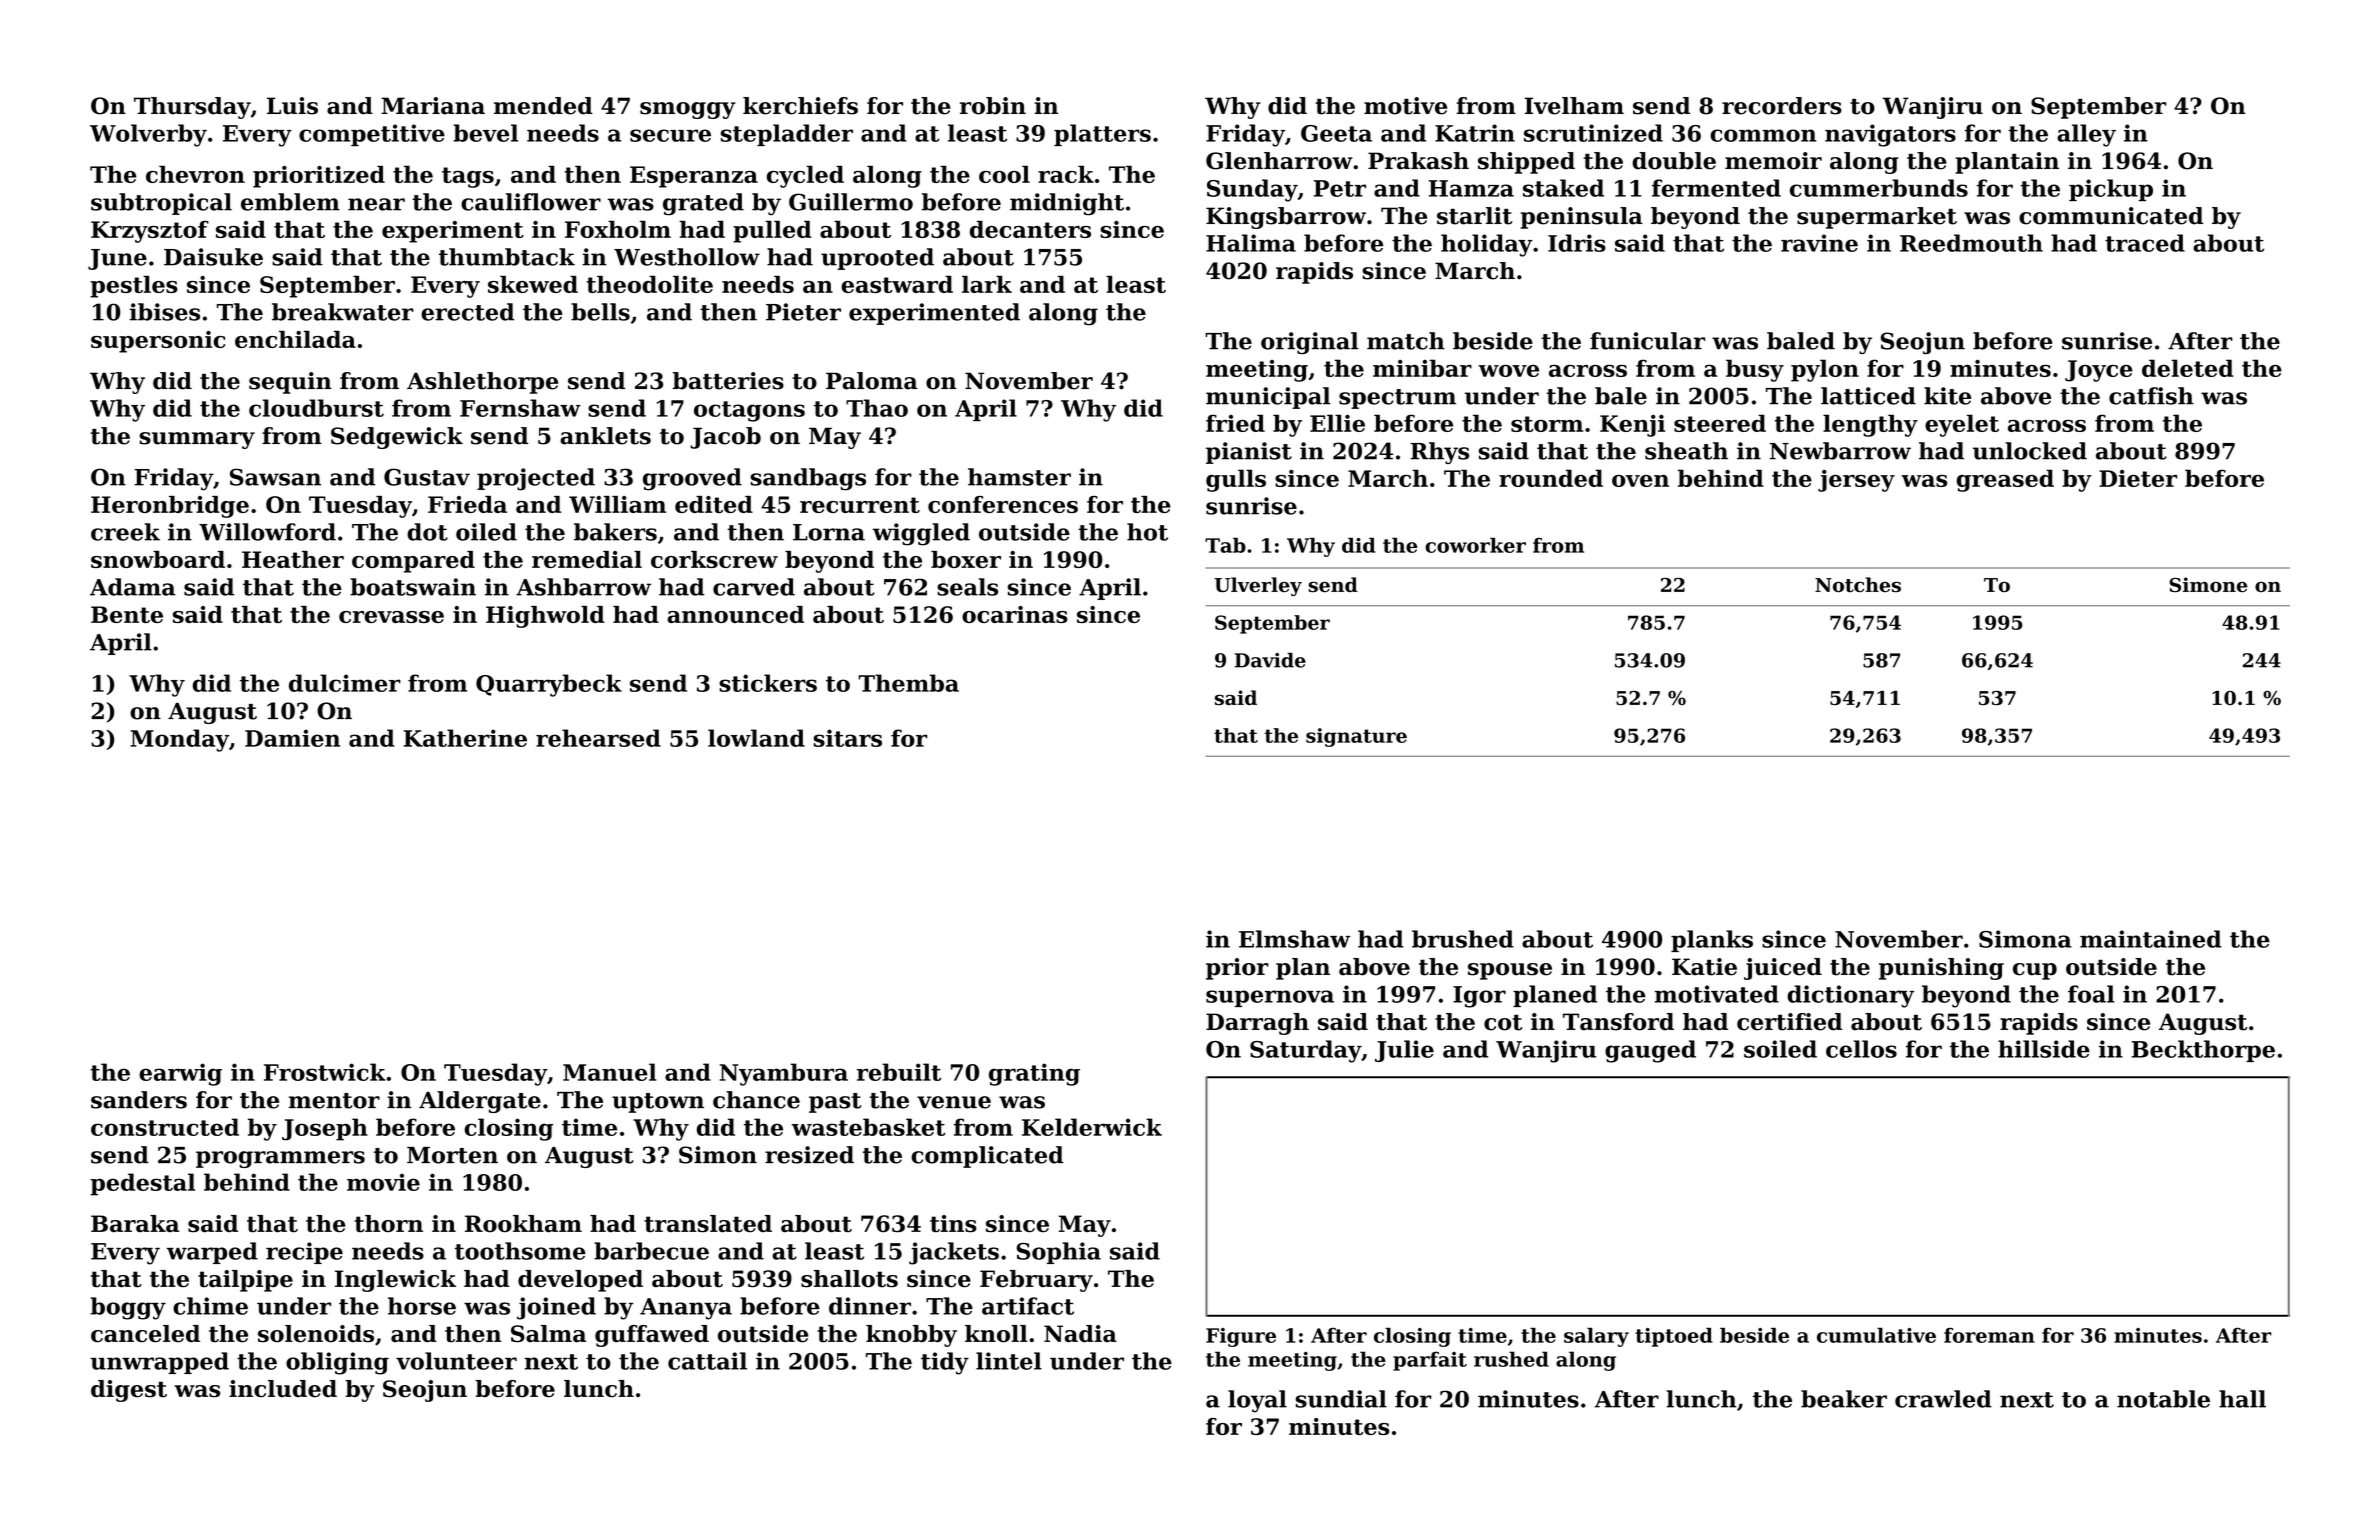 The width and height of the page is (2380, 1540). I want to click on supersonic, so click(158, 342).
